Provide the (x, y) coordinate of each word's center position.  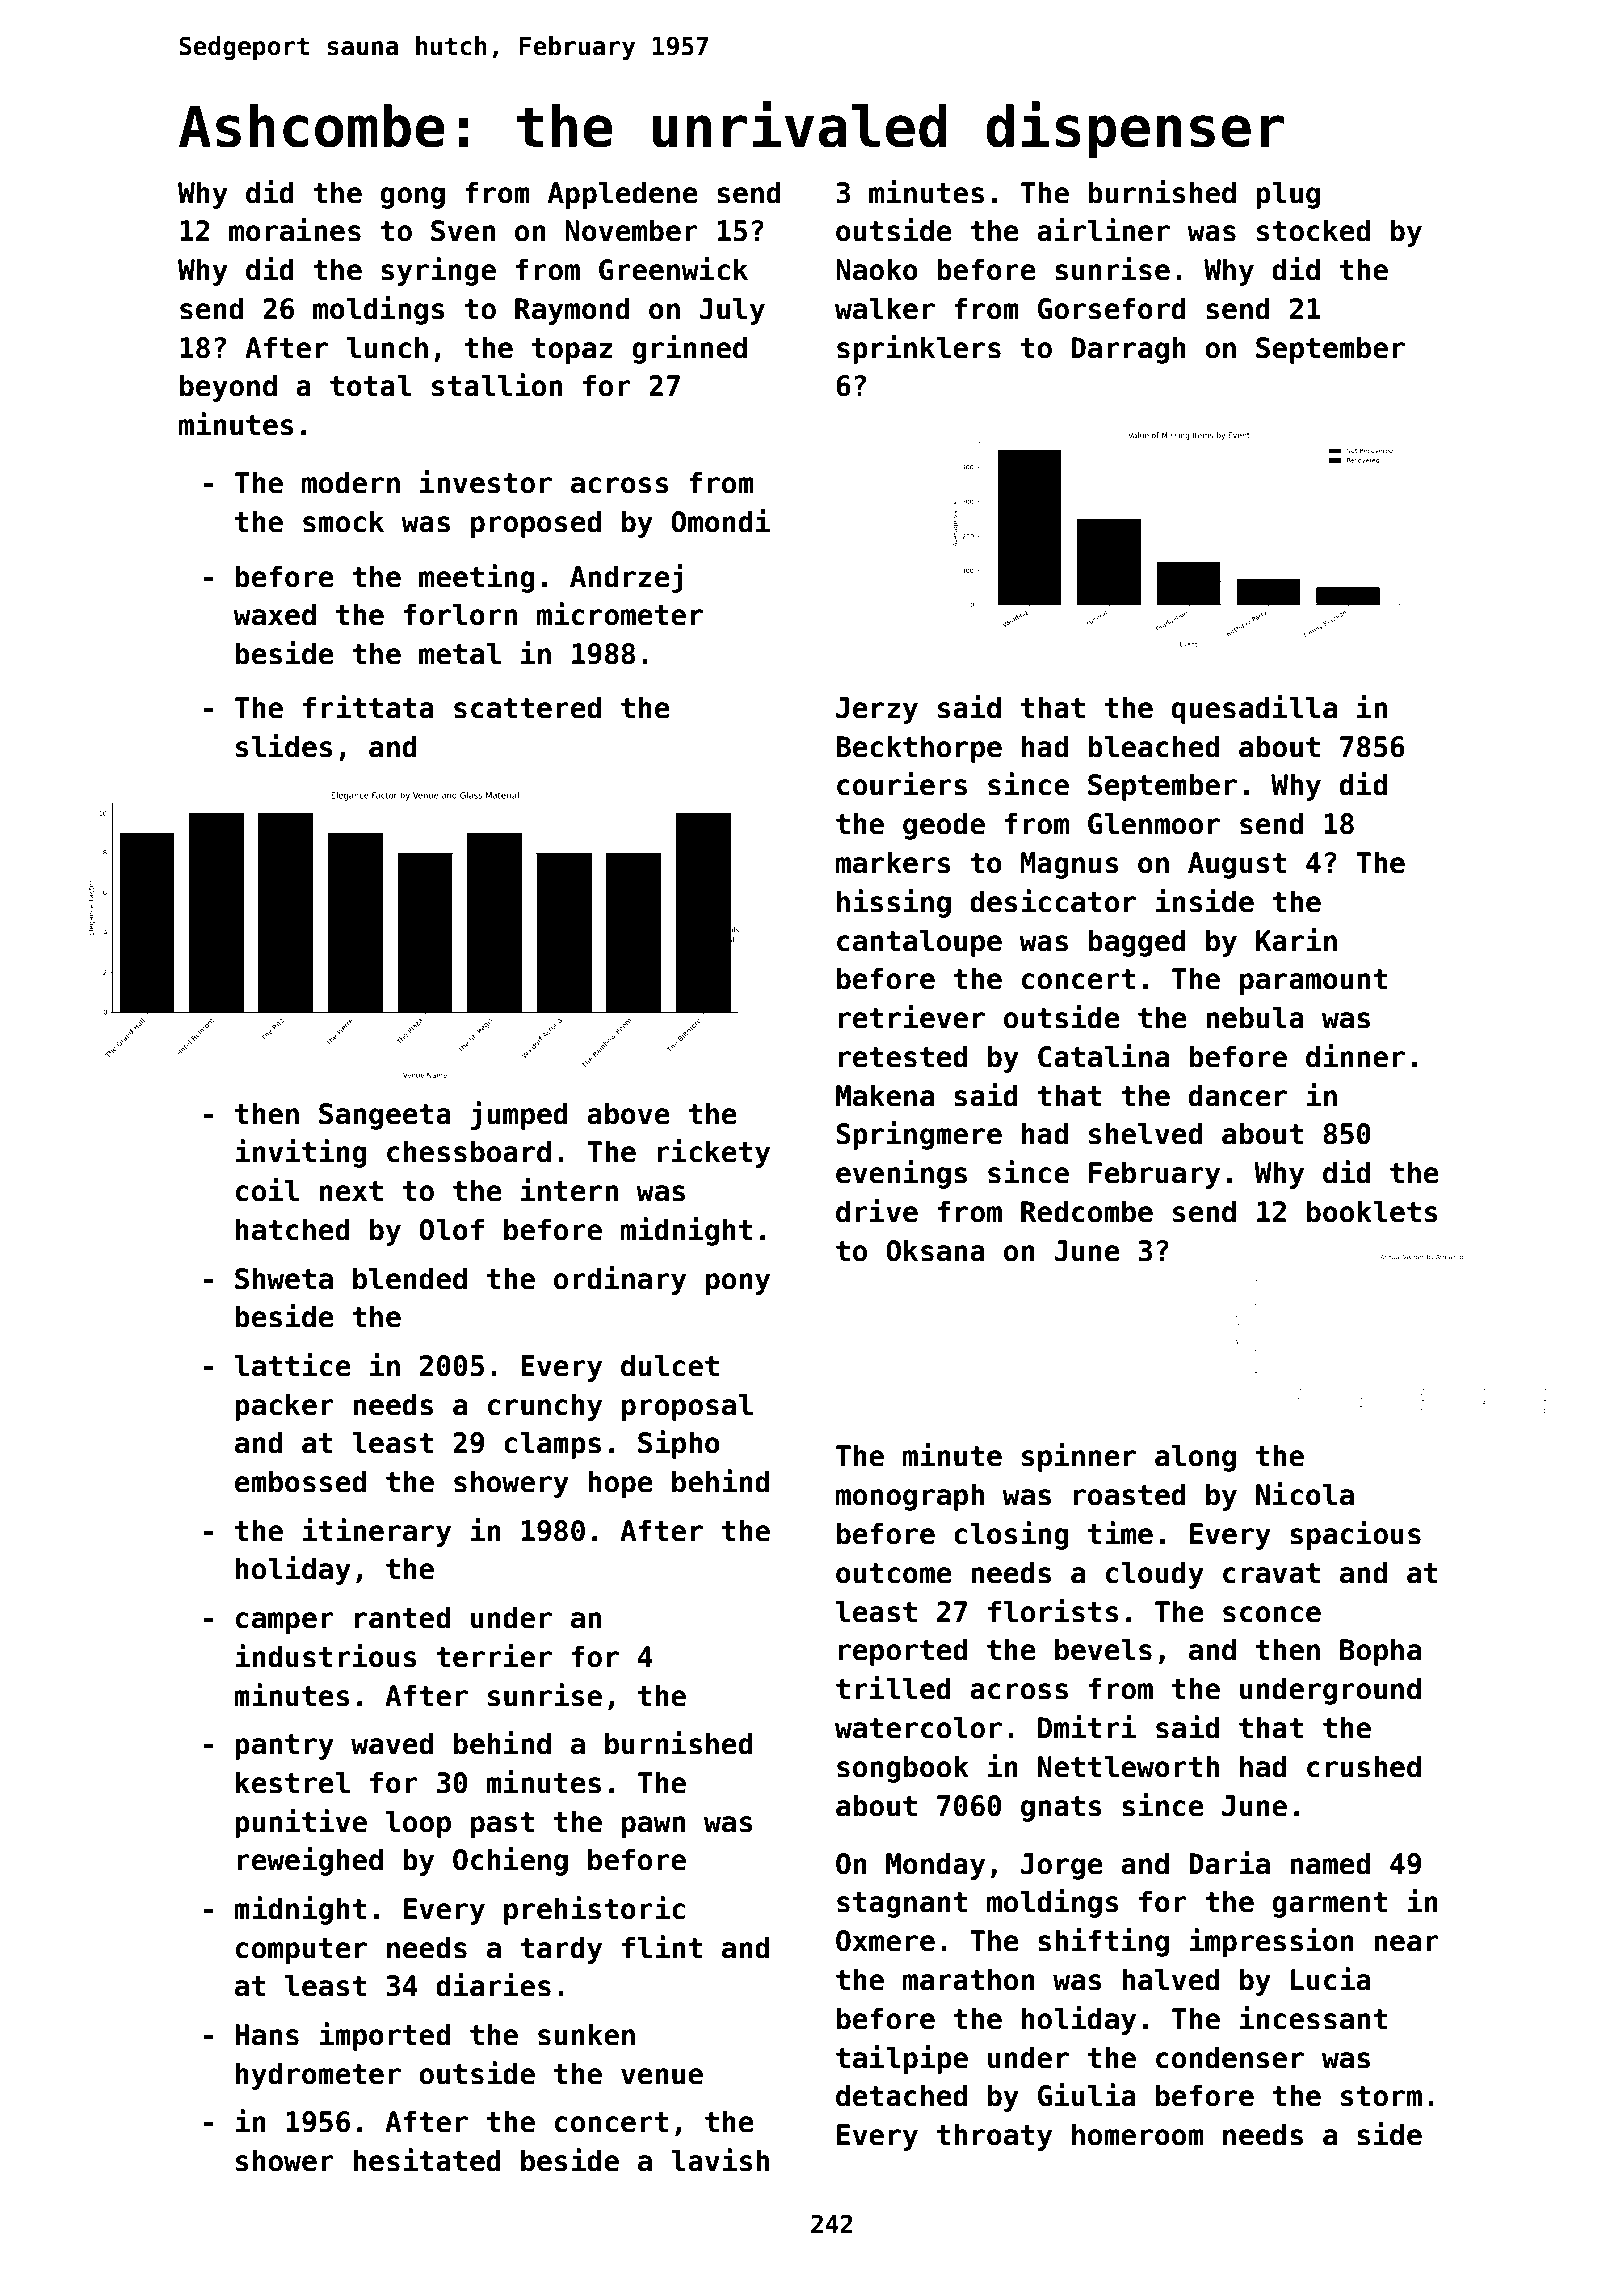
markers (893, 862)
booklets (1372, 1211)
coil (267, 1190)
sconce (1272, 1614)
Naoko (877, 269)
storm (1381, 2096)
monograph (910, 1497)
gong (412, 198)
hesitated (427, 2160)
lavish (720, 2160)
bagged (1137, 943)
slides (284, 746)
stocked (1313, 230)
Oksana (935, 1250)
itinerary (377, 1532)
